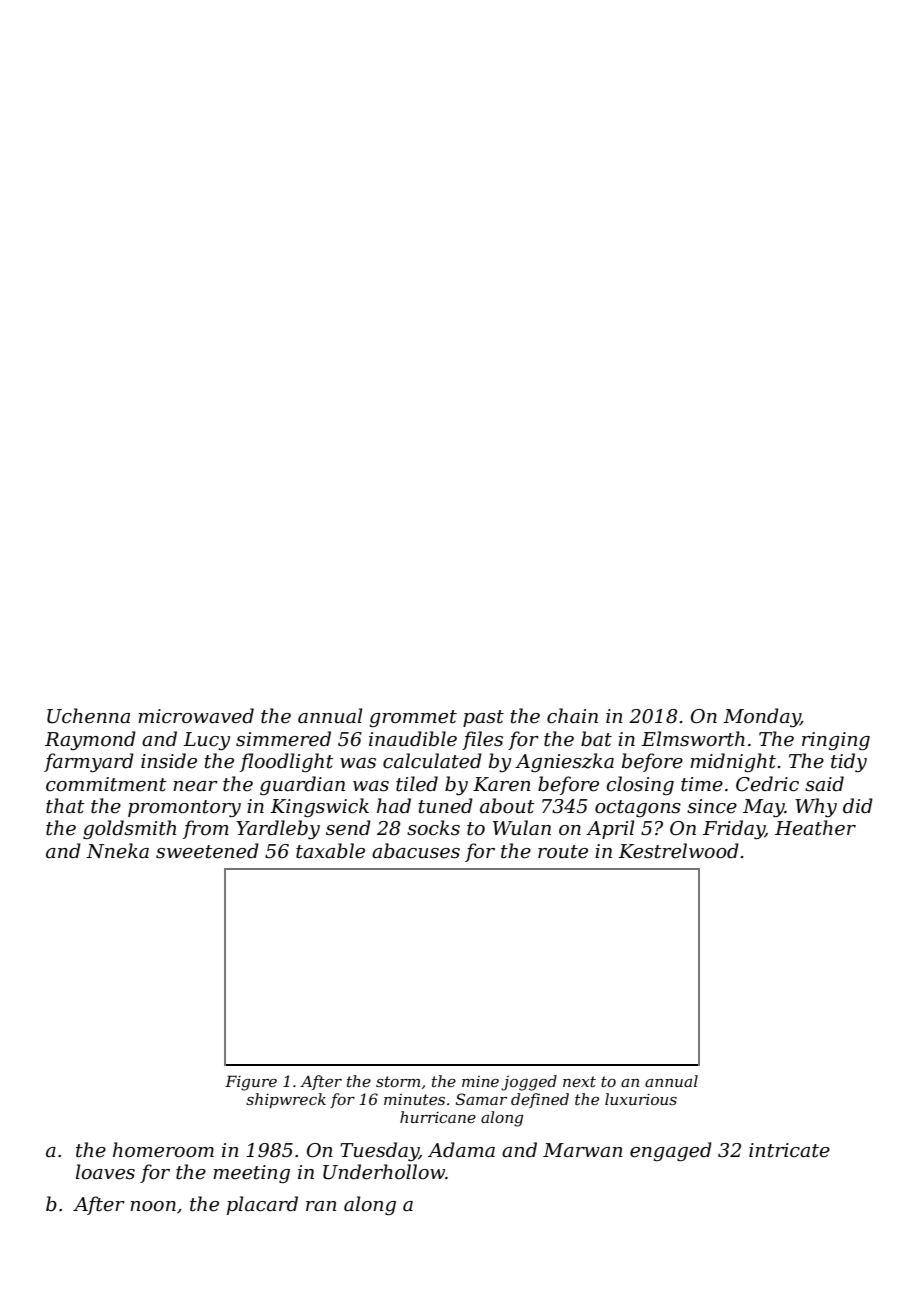 This document has height=1308, width=924. What do you see at coordinates (153, 1206) in the document?
I see `noon` at bounding box center [153, 1206].
